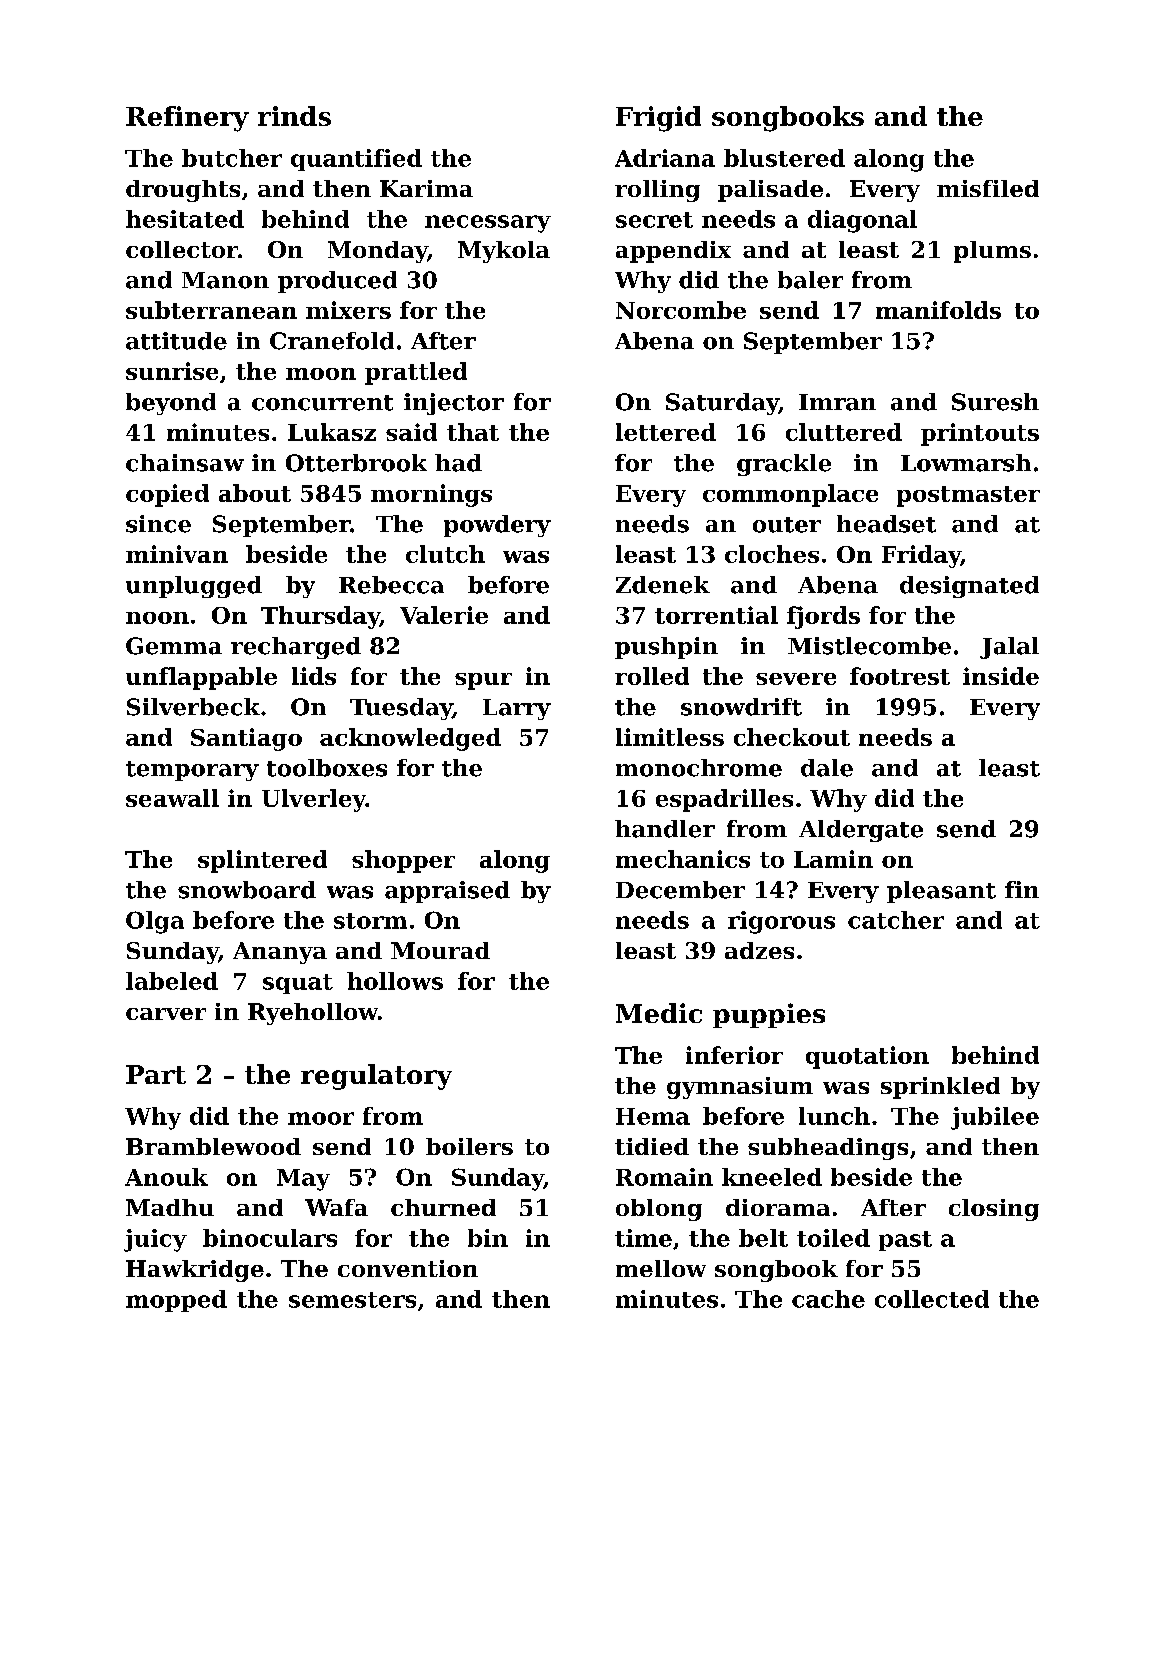 The width and height of the screenshot is (1165, 1654). What do you see at coordinates (352, 1300) in the screenshot?
I see `semesters` at bounding box center [352, 1300].
